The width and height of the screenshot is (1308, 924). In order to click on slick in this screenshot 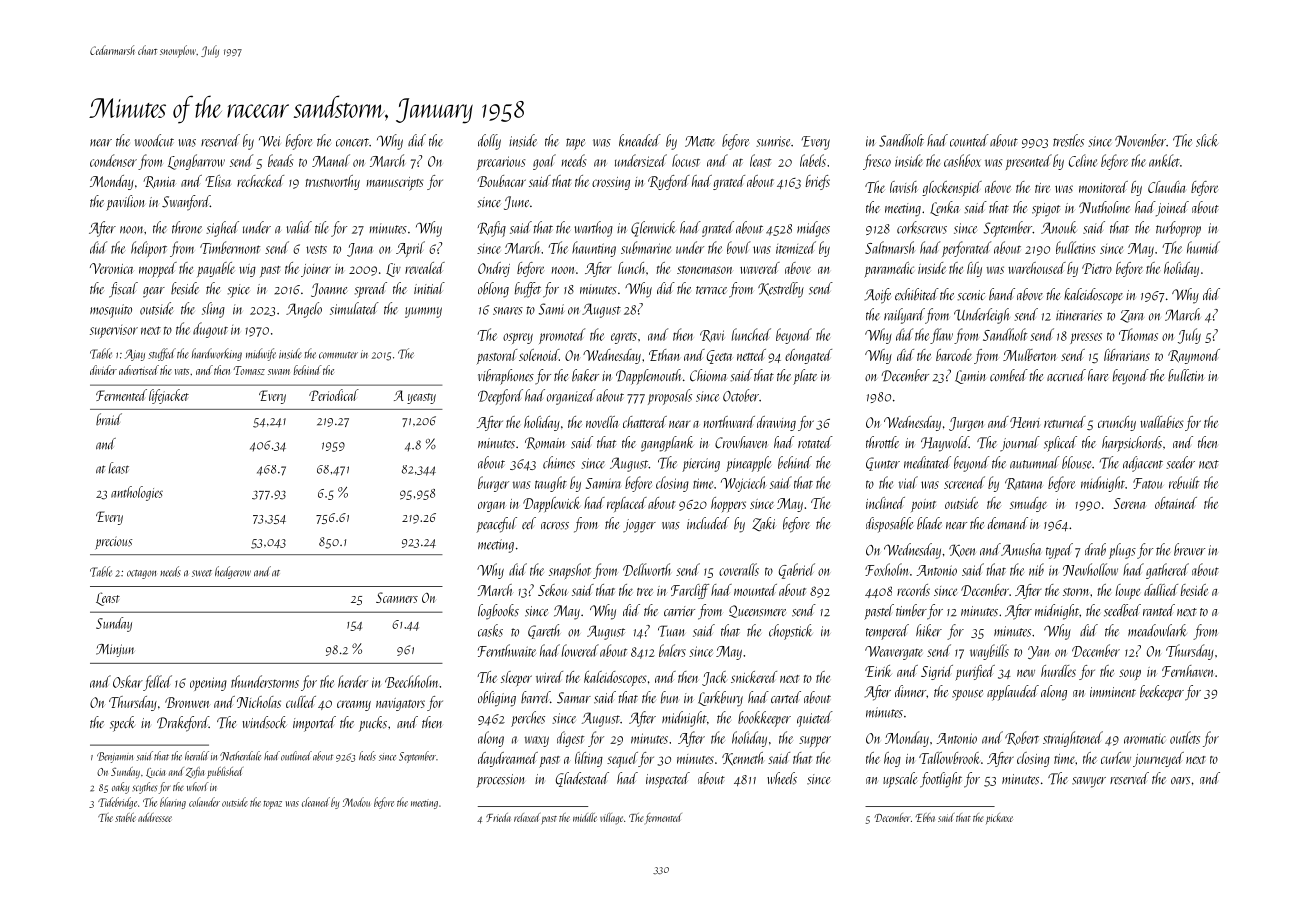, I will do `click(1207, 140)`.
